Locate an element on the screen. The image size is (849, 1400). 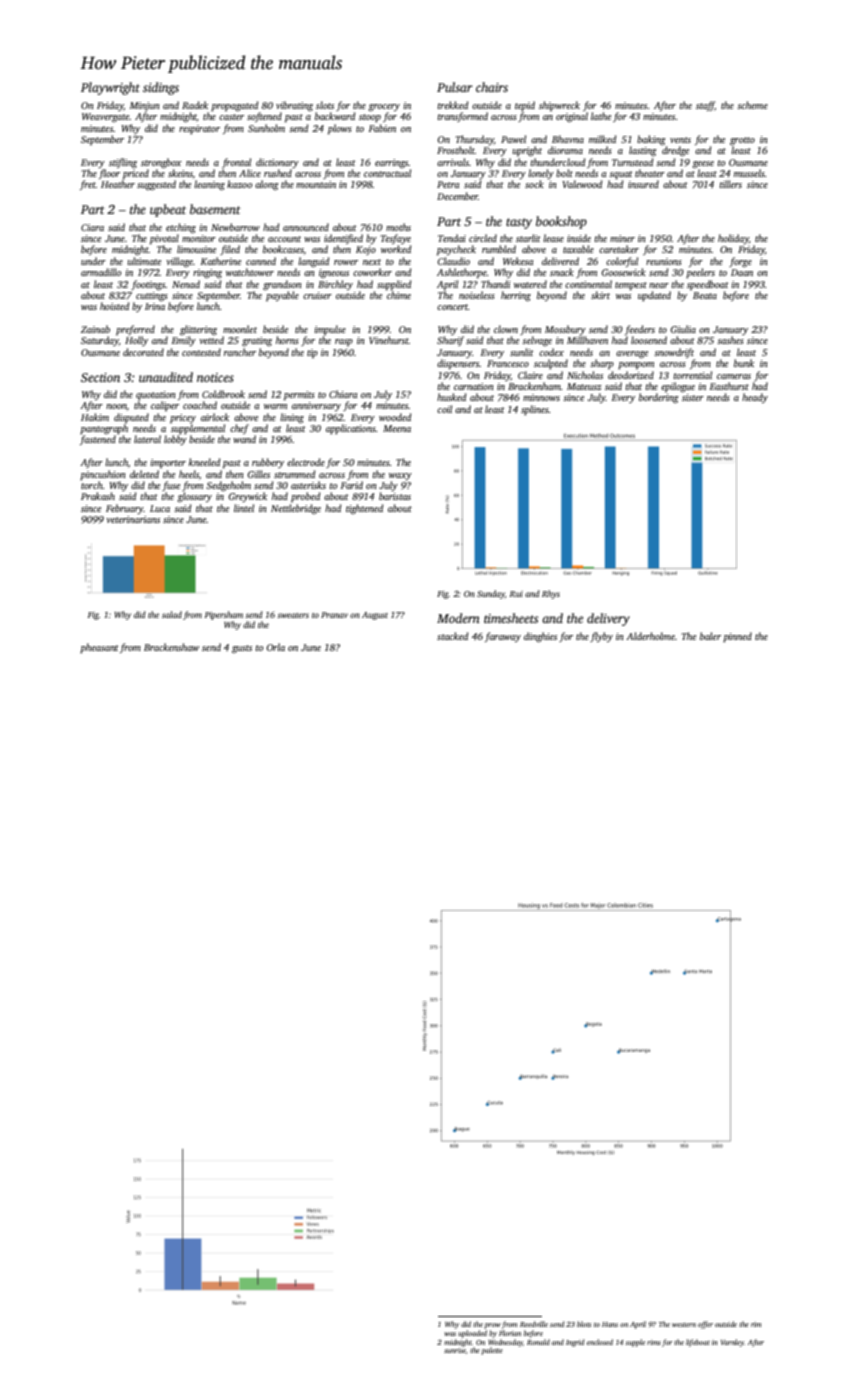
Brackenshaw is located at coordinates (171, 647).
